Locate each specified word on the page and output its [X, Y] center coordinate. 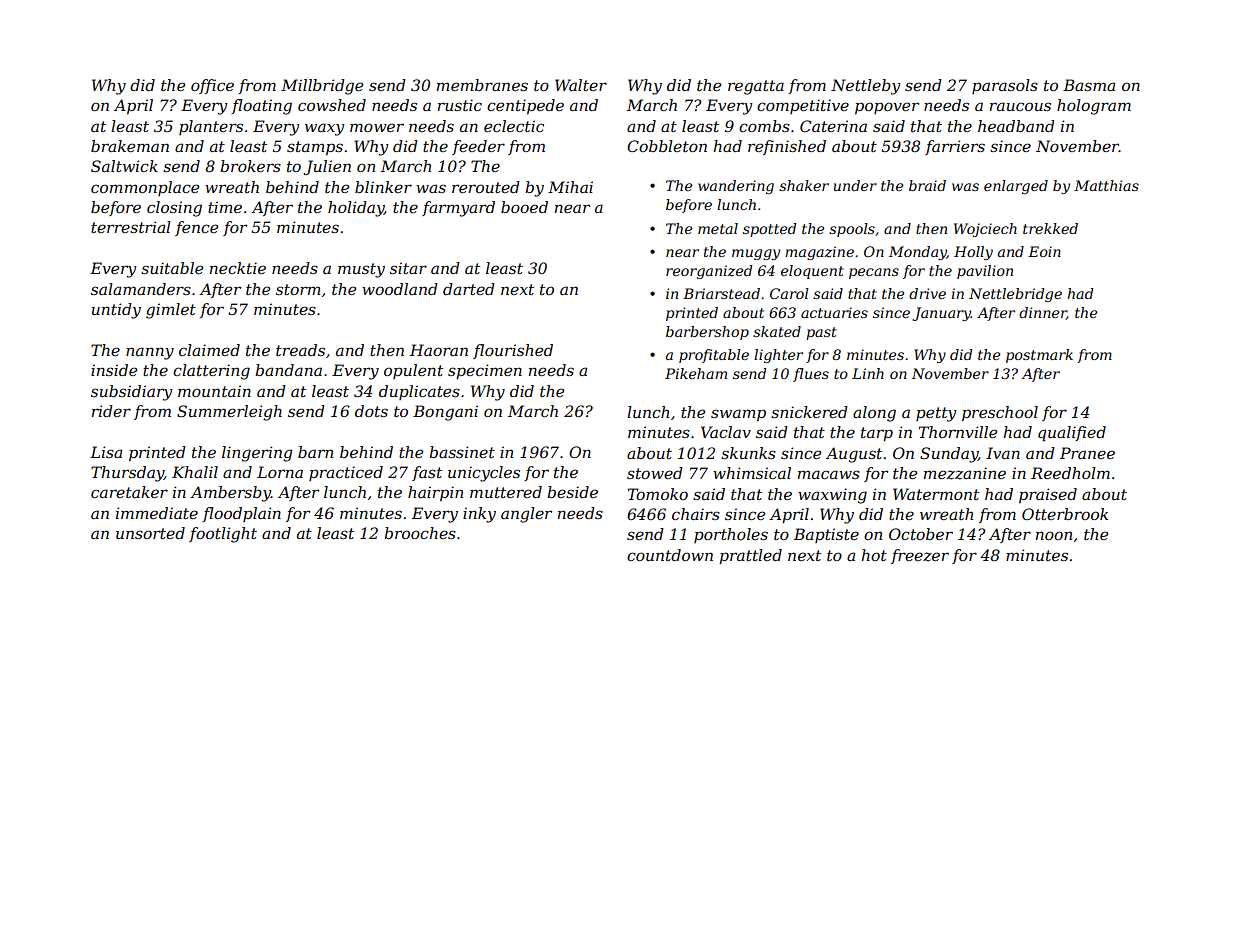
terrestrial [131, 227]
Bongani [445, 413]
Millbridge [322, 87]
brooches [420, 533]
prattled [750, 556]
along [874, 414]
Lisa [106, 452]
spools [852, 230]
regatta [756, 87]
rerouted [486, 187]
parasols [1005, 86]
